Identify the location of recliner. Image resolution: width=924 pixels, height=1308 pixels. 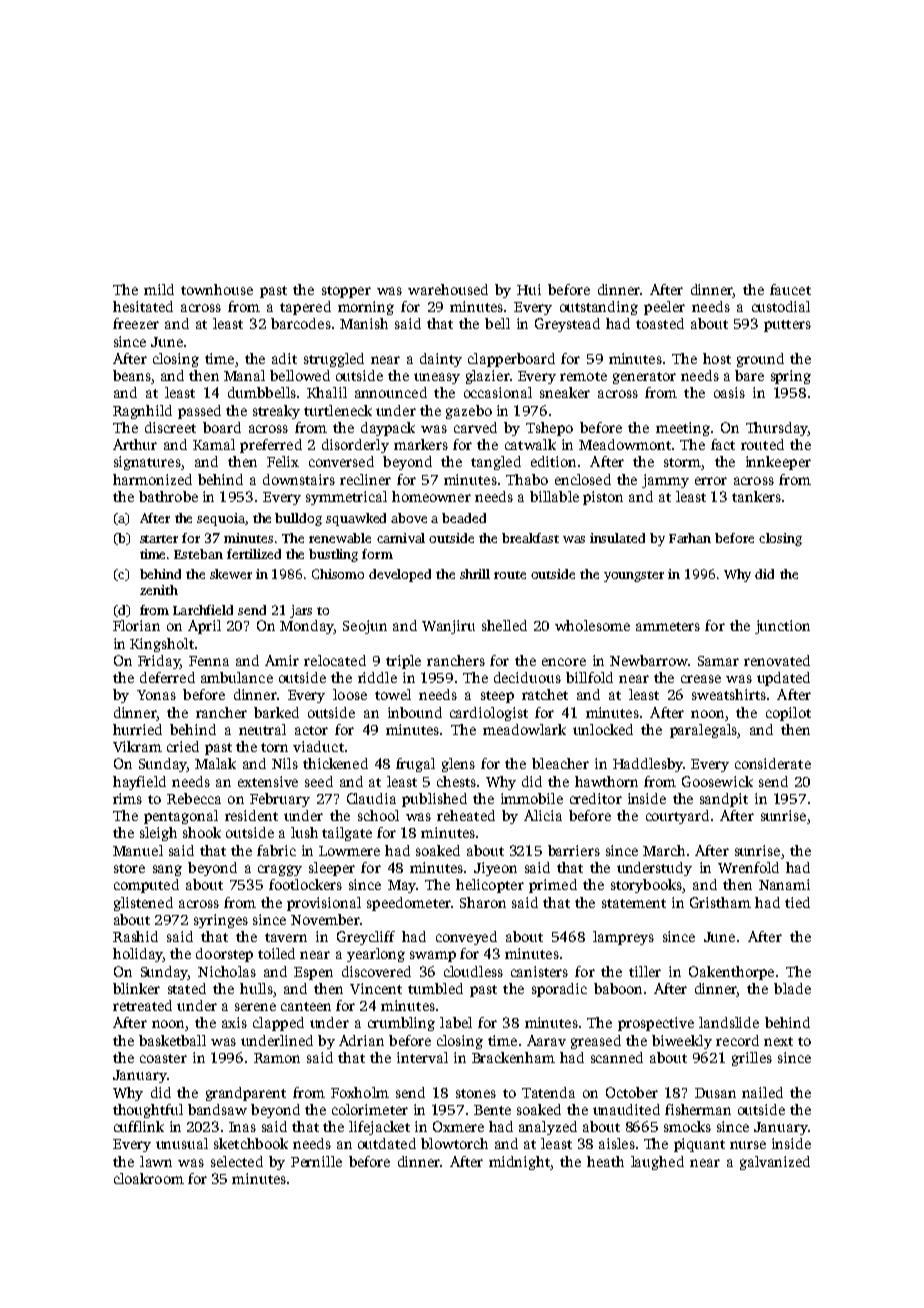
(365, 479).
